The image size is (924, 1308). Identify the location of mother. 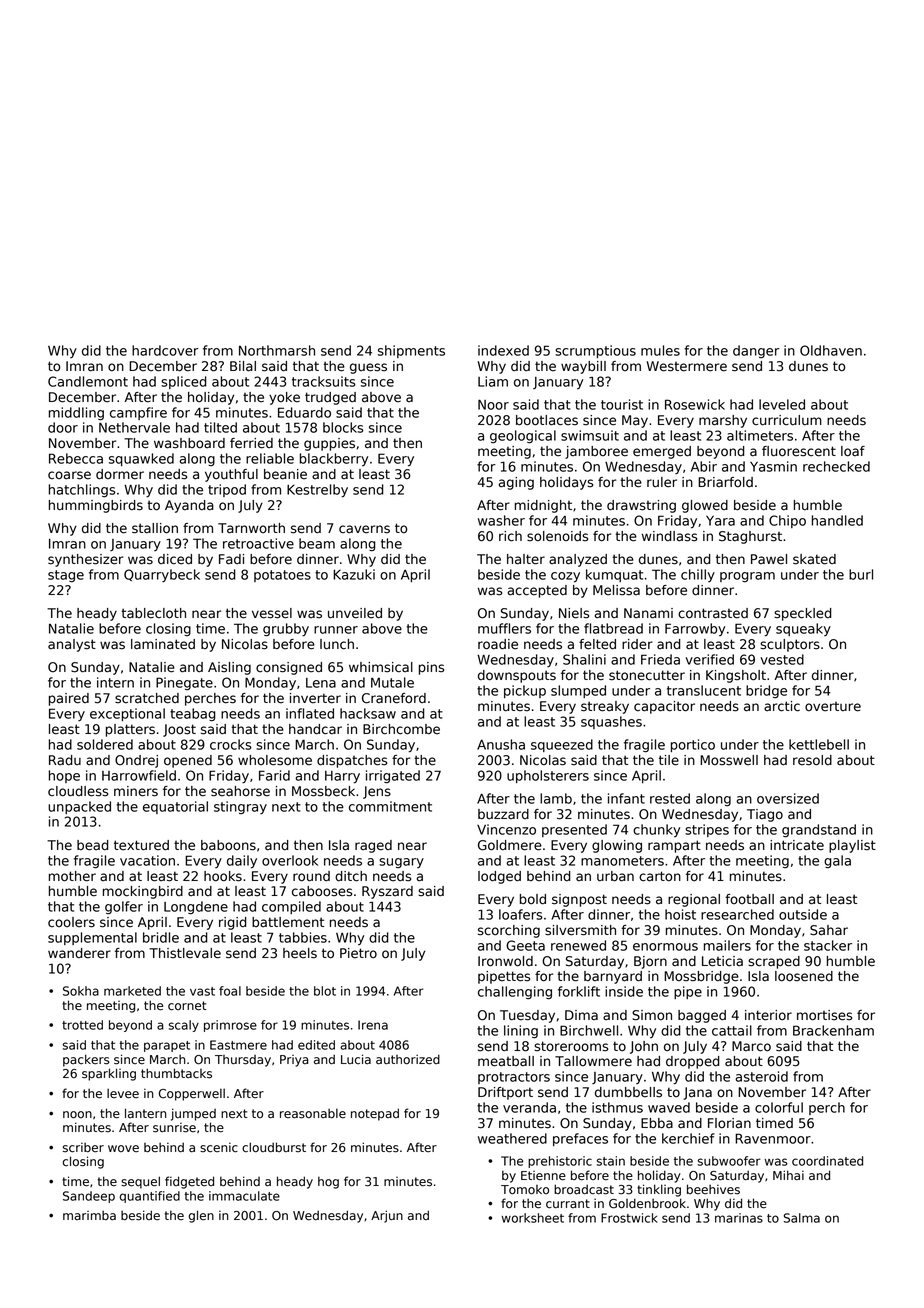
(72, 876).
